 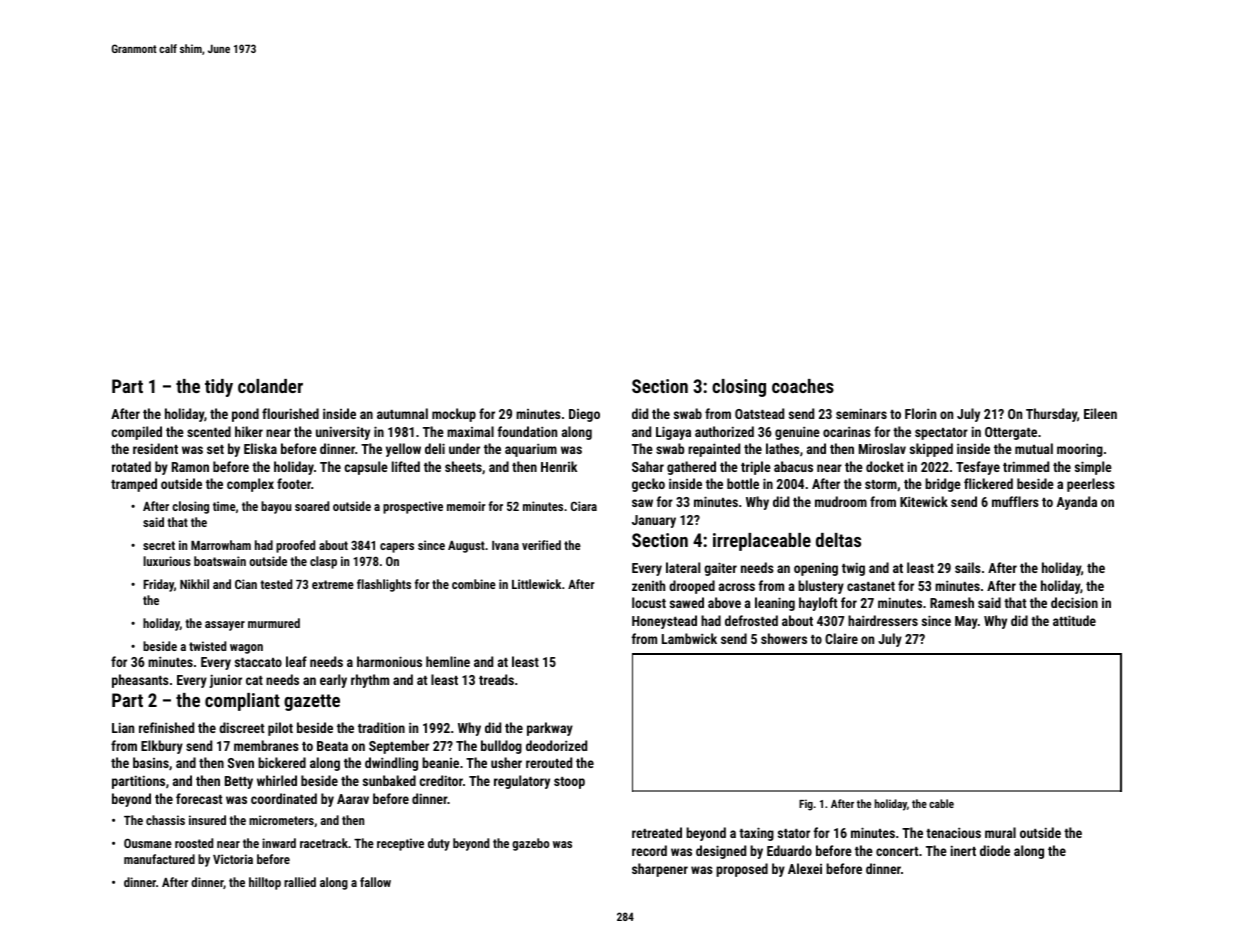 What do you see at coordinates (265, 883) in the document?
I see `hilltop` at bounding box center [265, 883].
